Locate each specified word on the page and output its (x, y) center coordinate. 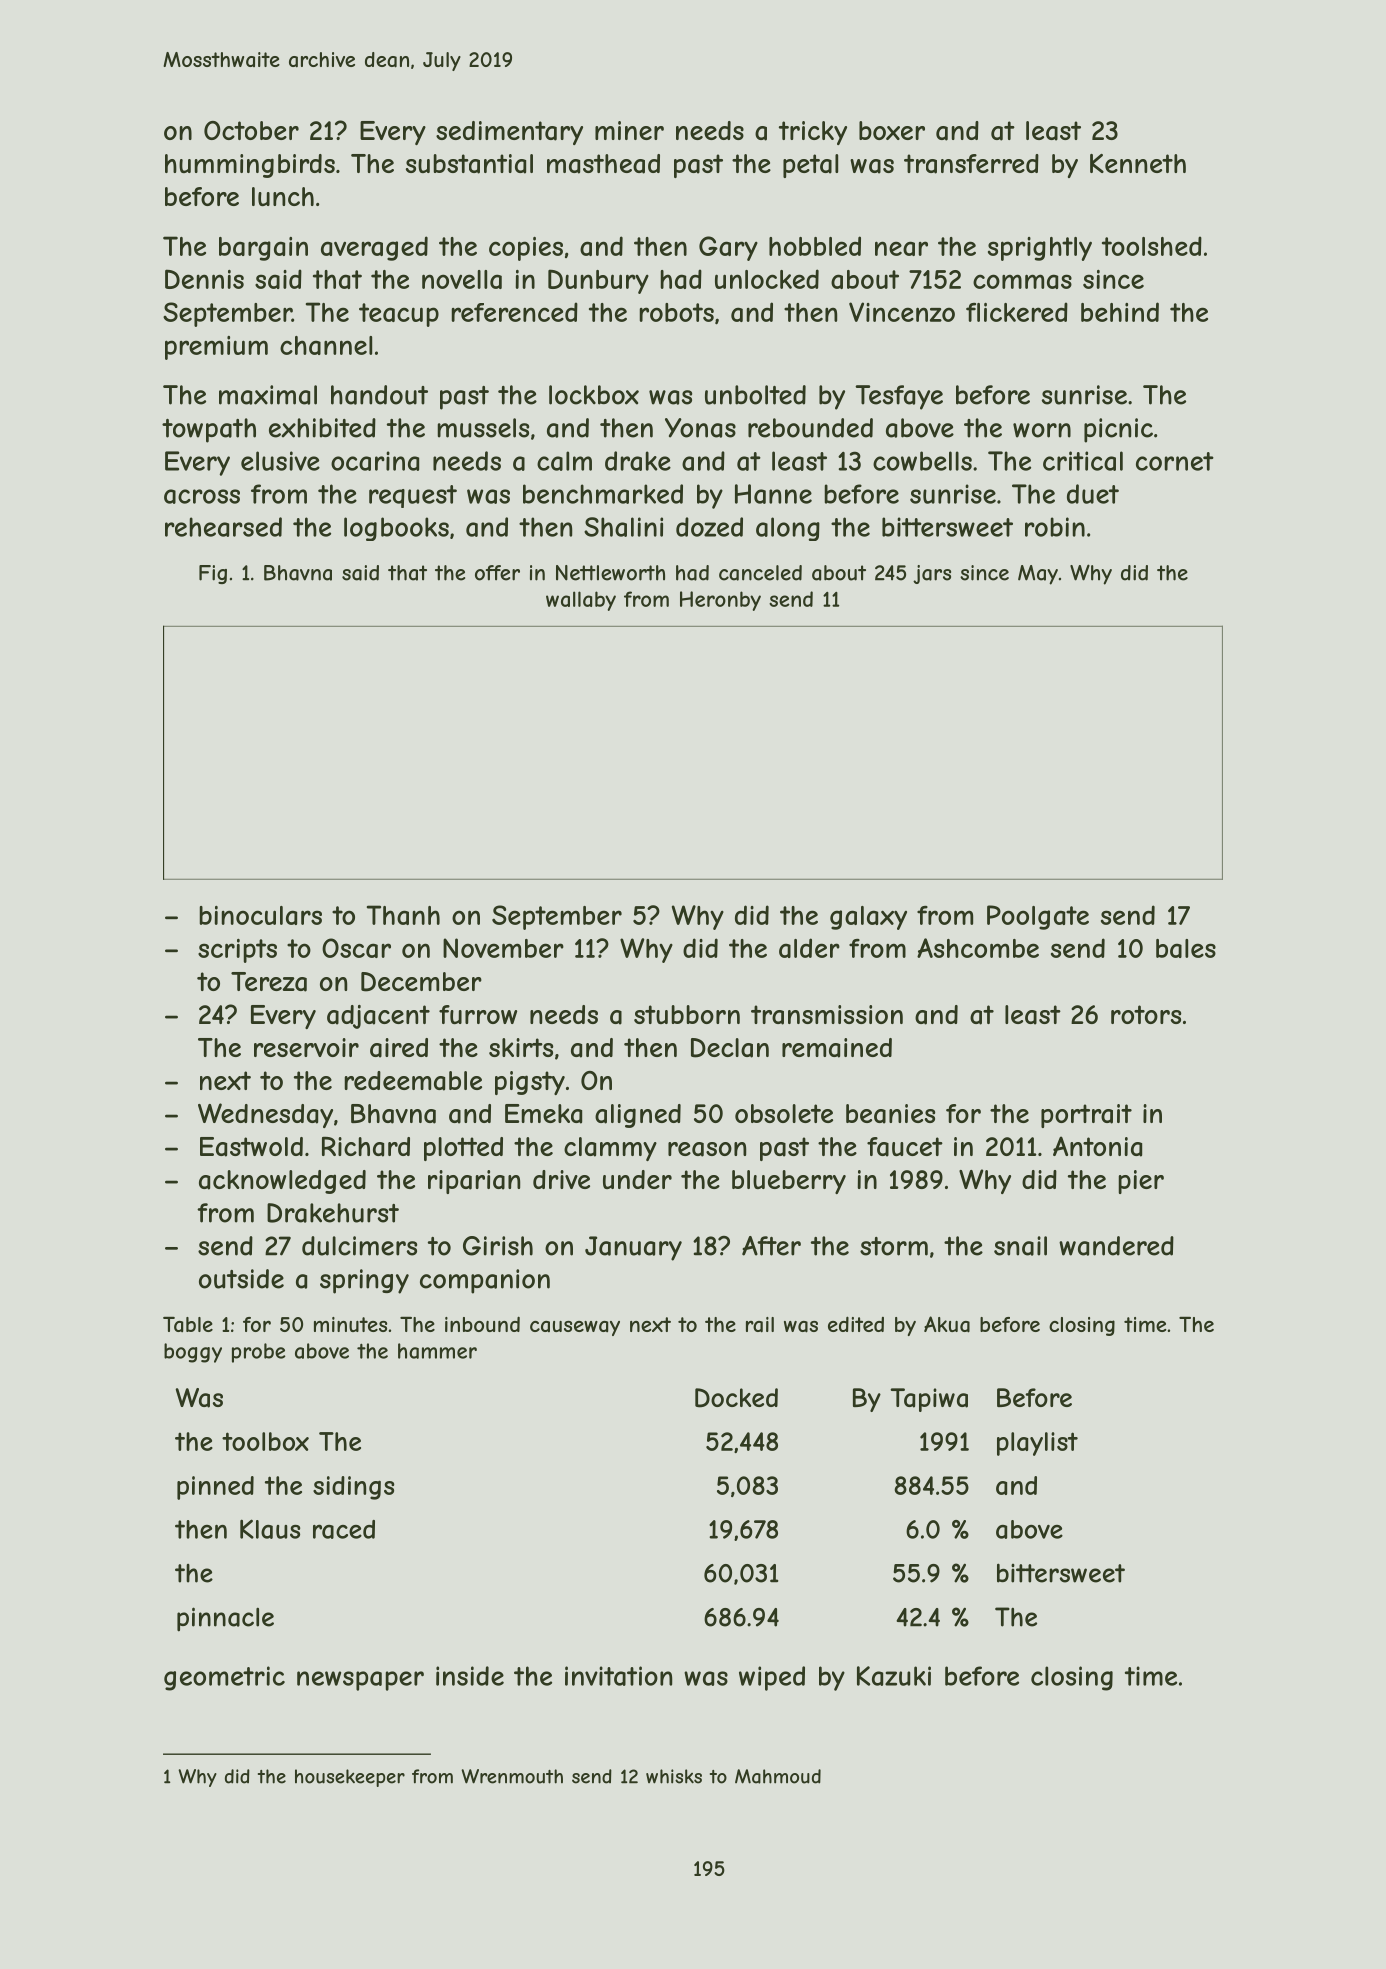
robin (1055, 527)
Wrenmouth (512, 1776)
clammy (610, 1149)
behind (1120, 312)
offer (497, 573)
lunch (283, 196)
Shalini (623, 527)
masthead (603, 164)
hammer (437, 1351)
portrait (1086, 1116)
